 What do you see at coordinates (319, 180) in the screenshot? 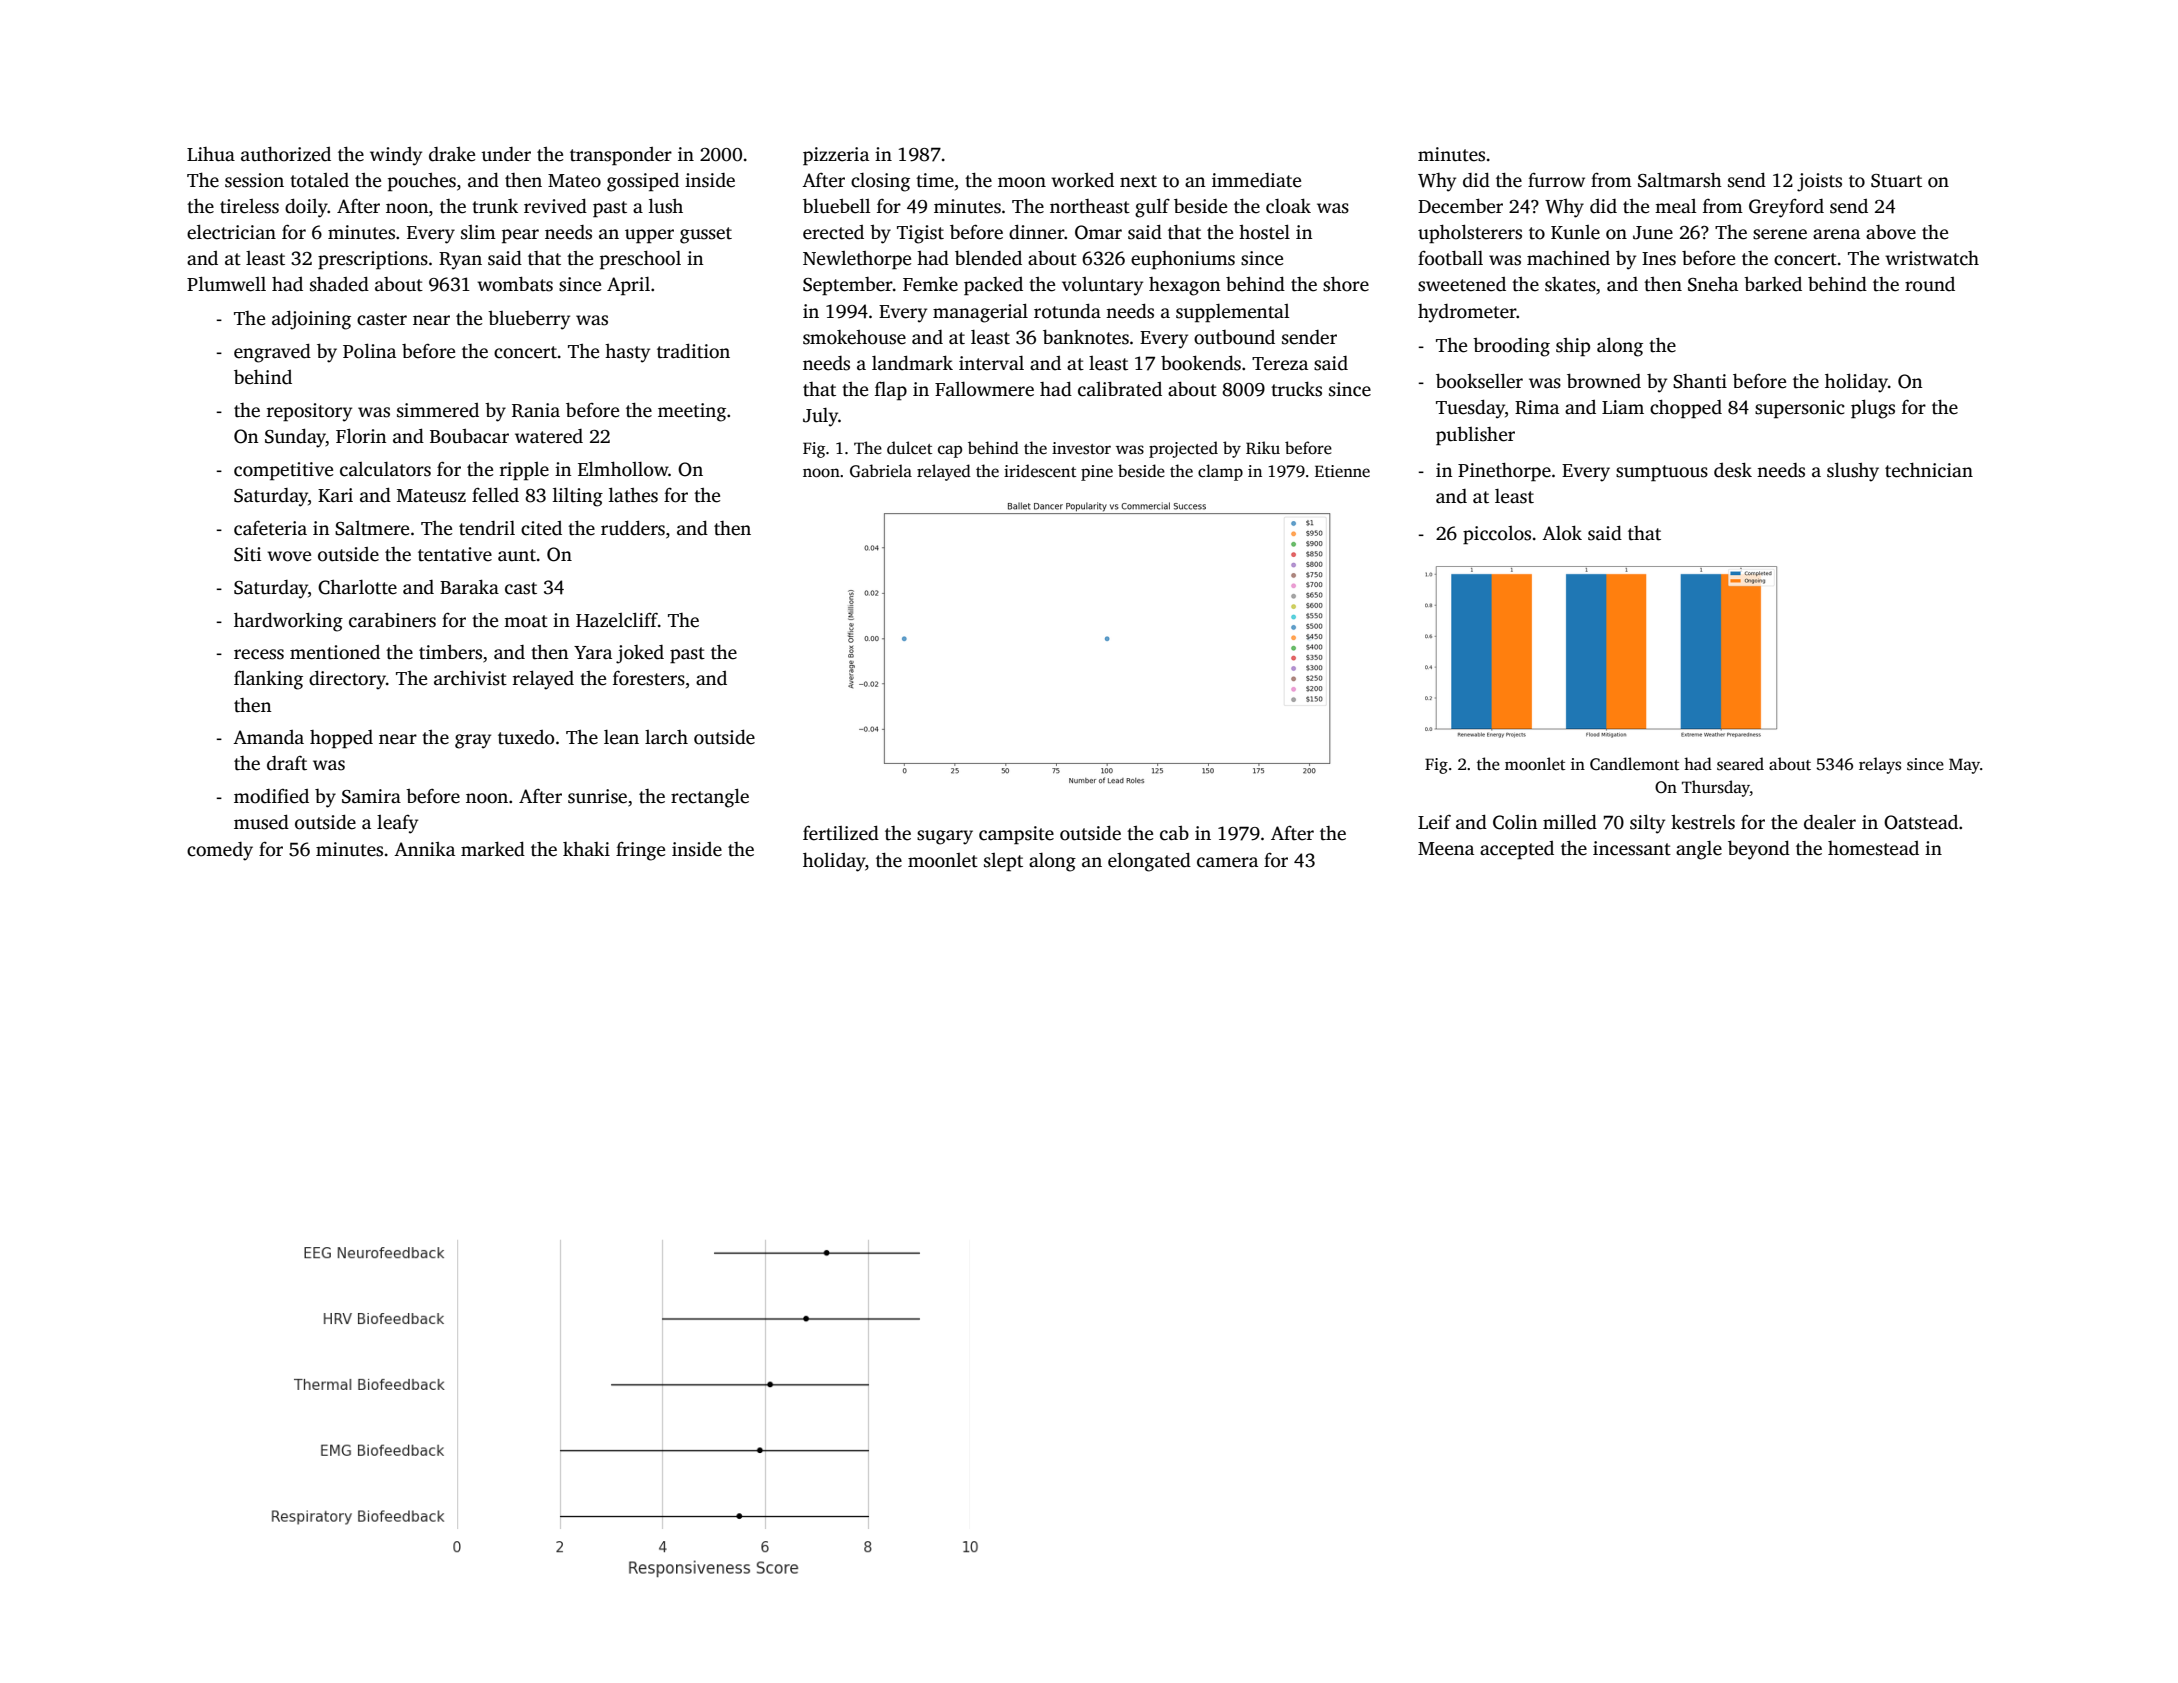
I see `totaled` at bounding box center [319, 180].
